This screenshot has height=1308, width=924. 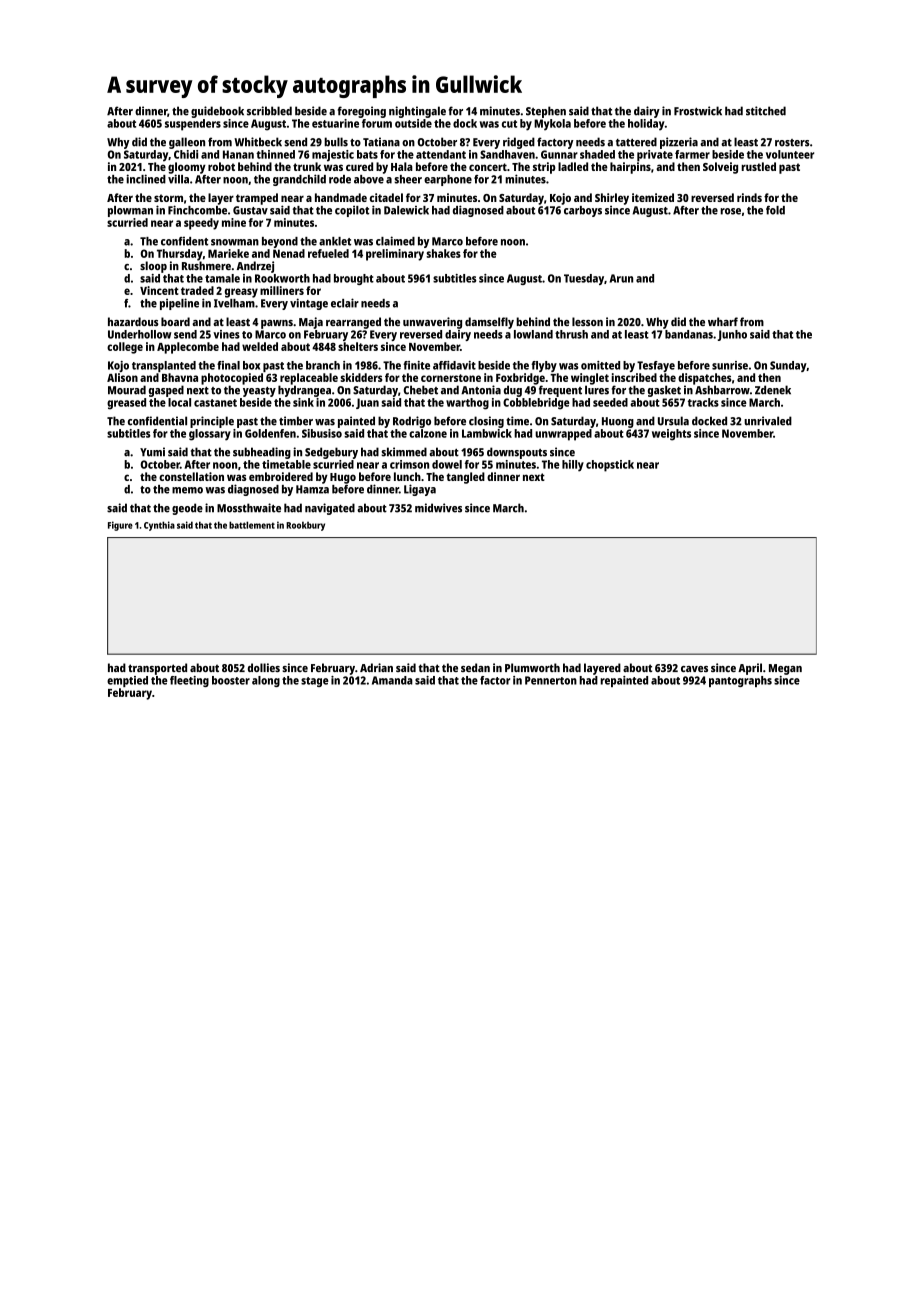 I want to click on pantographs, so click(x=740, y=681).
